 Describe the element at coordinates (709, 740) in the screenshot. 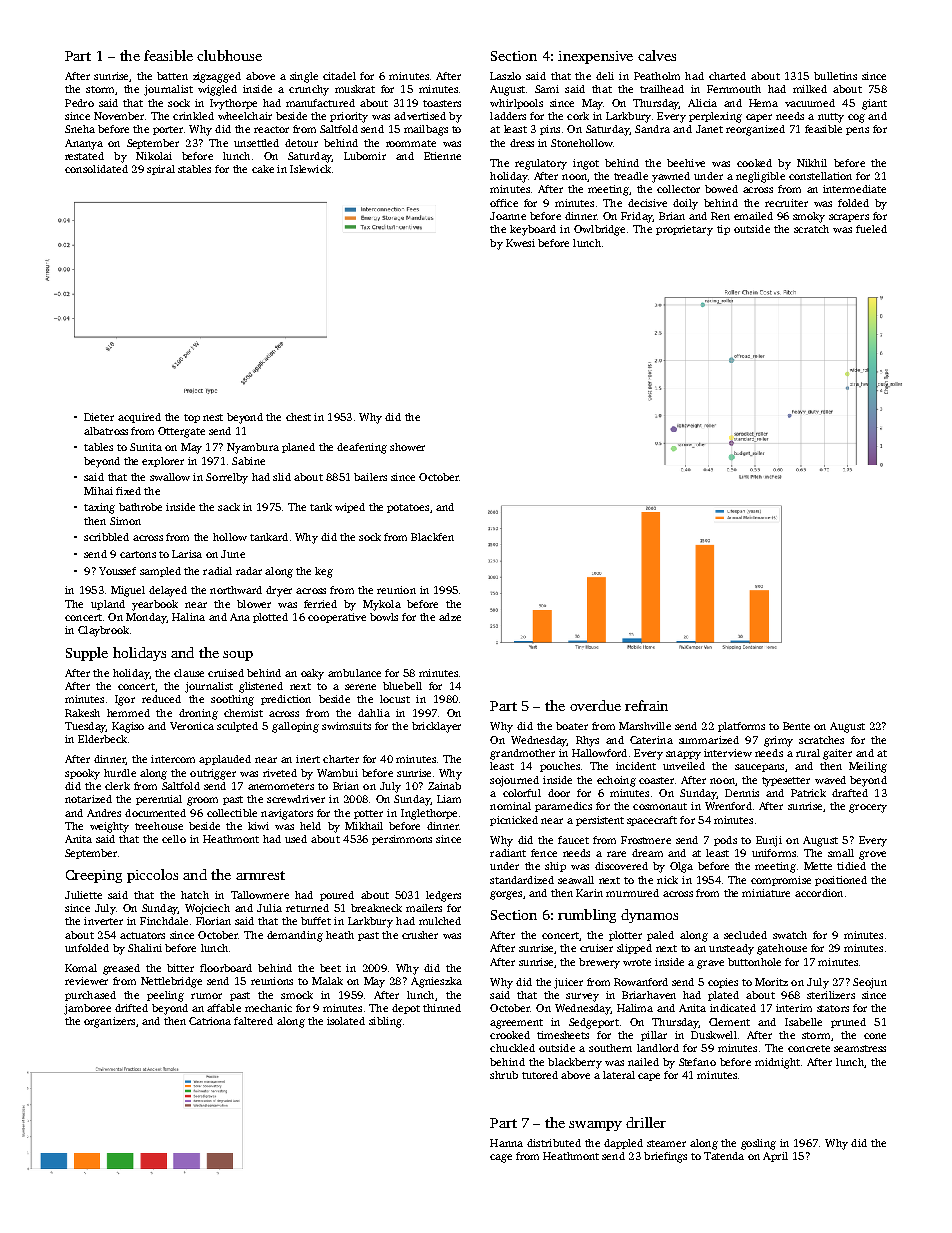

I see `summarized` at that location.
